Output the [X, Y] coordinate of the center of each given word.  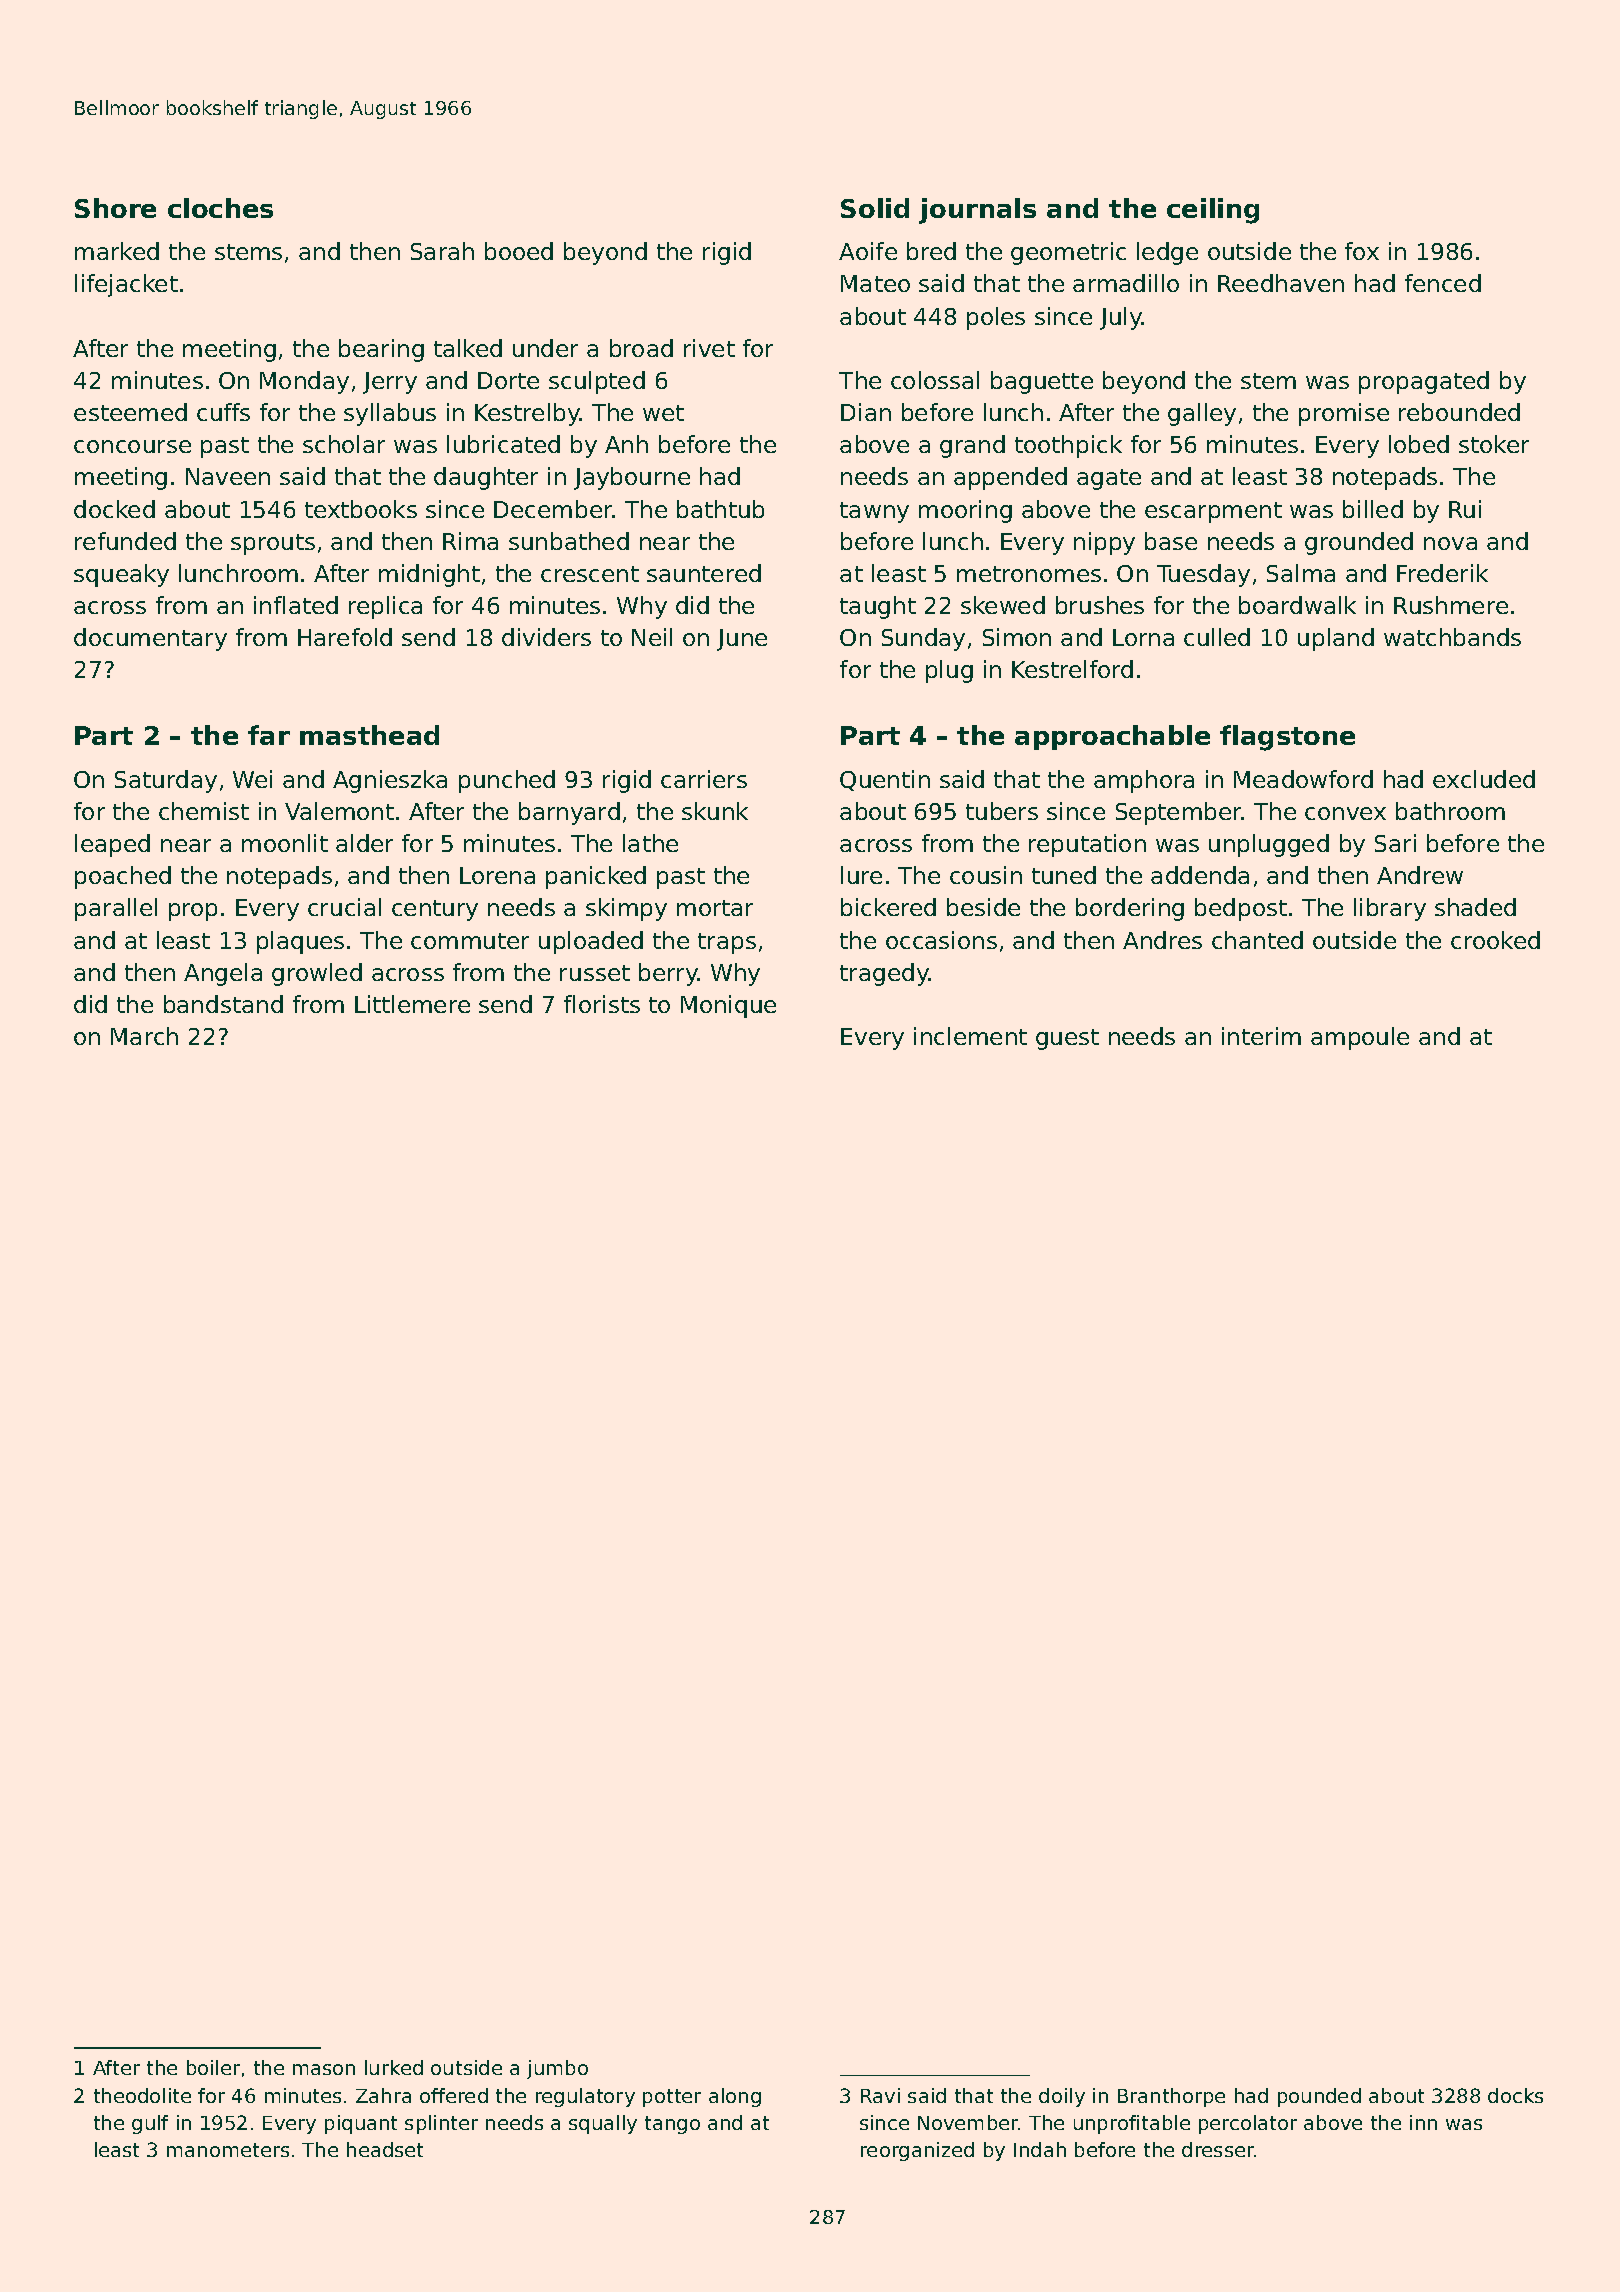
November [968, 2122]
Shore [115, 208]
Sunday [923, 639]
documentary [150, 639]
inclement [970, 1036]
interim [1261, 1036]
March [144, 1036]
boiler [213, 2067]
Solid [875, 208]
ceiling [1213, 211]
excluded [1484, 779]
